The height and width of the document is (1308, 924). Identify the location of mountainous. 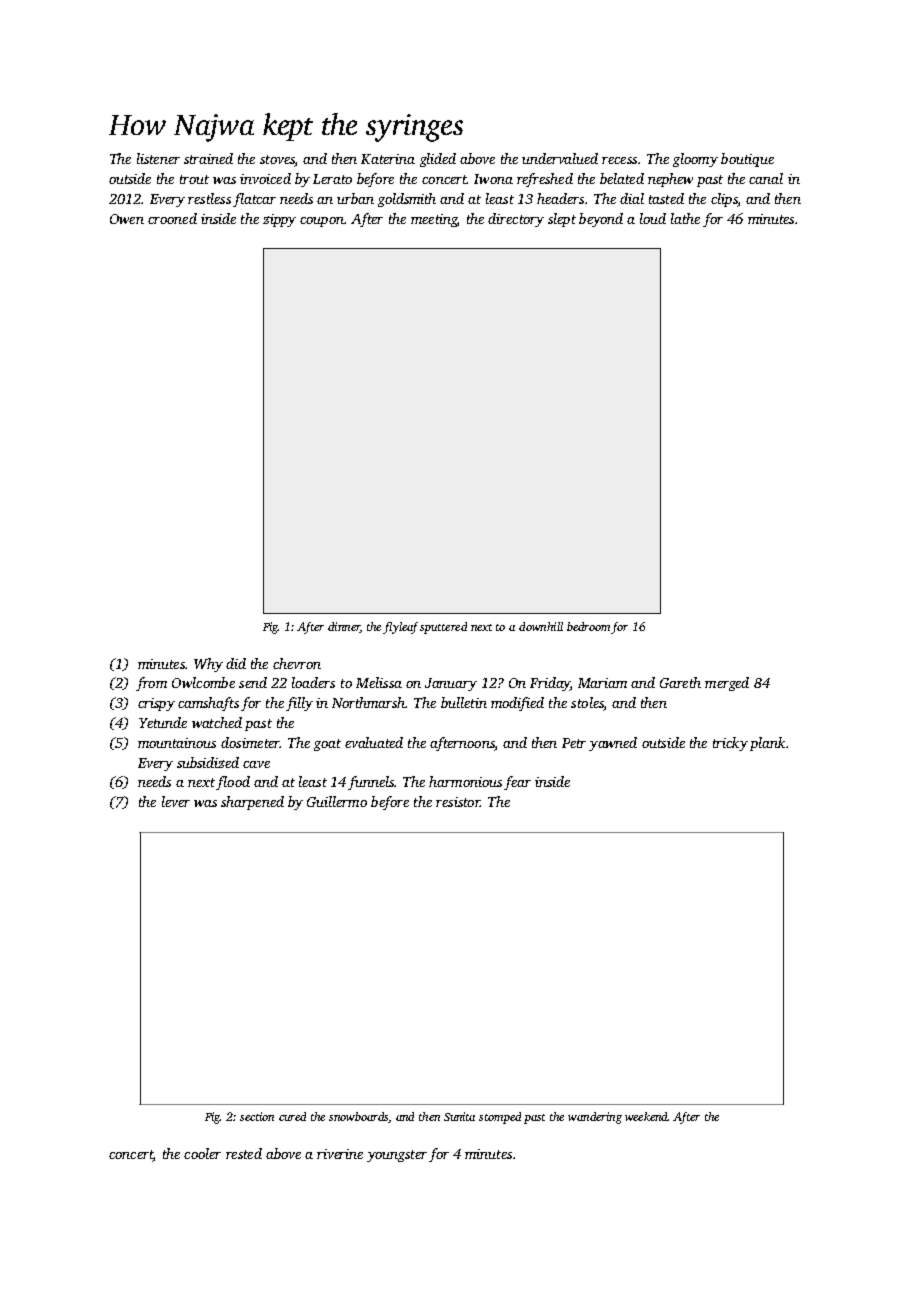
(177, 743).
